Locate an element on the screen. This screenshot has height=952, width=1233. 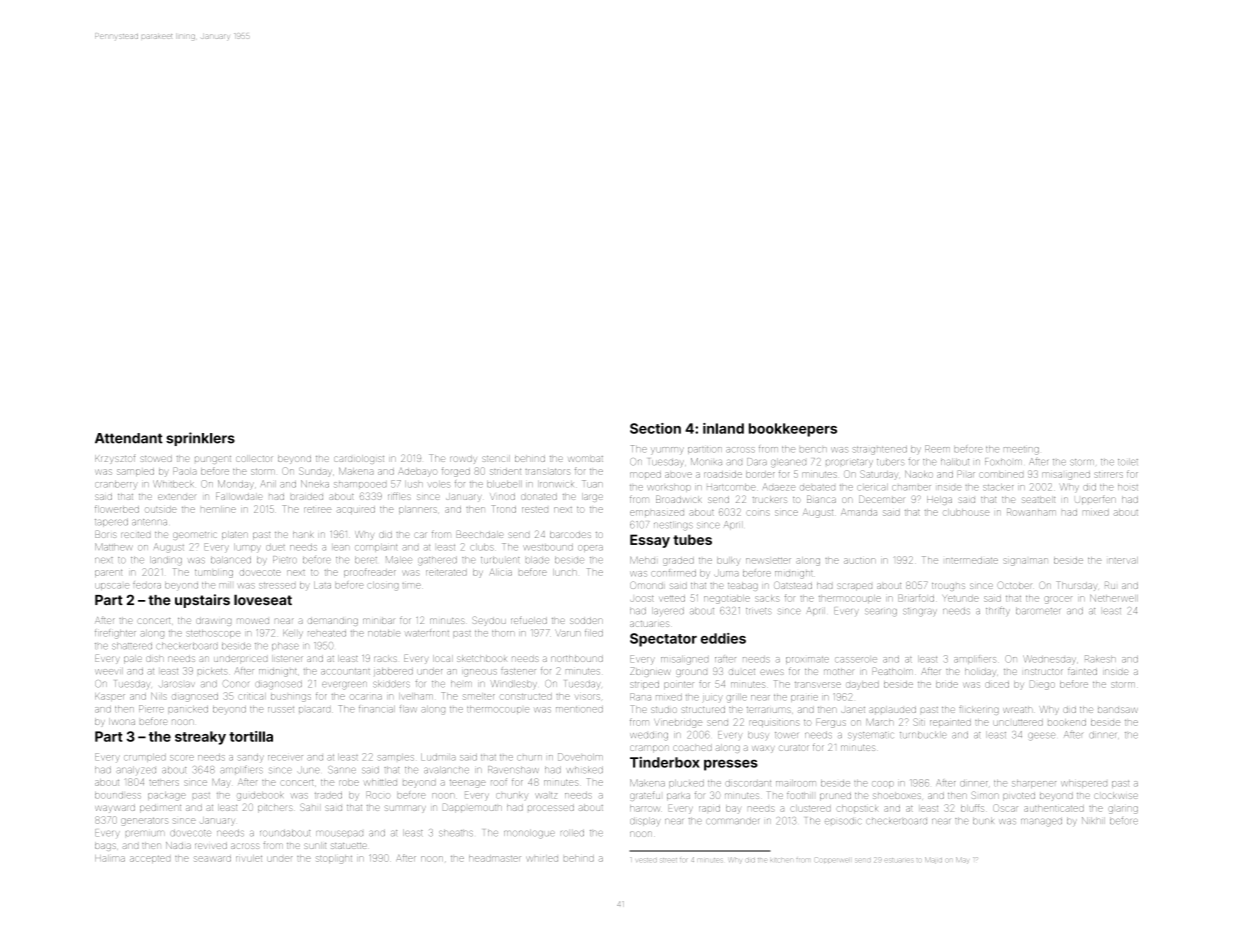
seaward is located at coordinates (212, 859).
